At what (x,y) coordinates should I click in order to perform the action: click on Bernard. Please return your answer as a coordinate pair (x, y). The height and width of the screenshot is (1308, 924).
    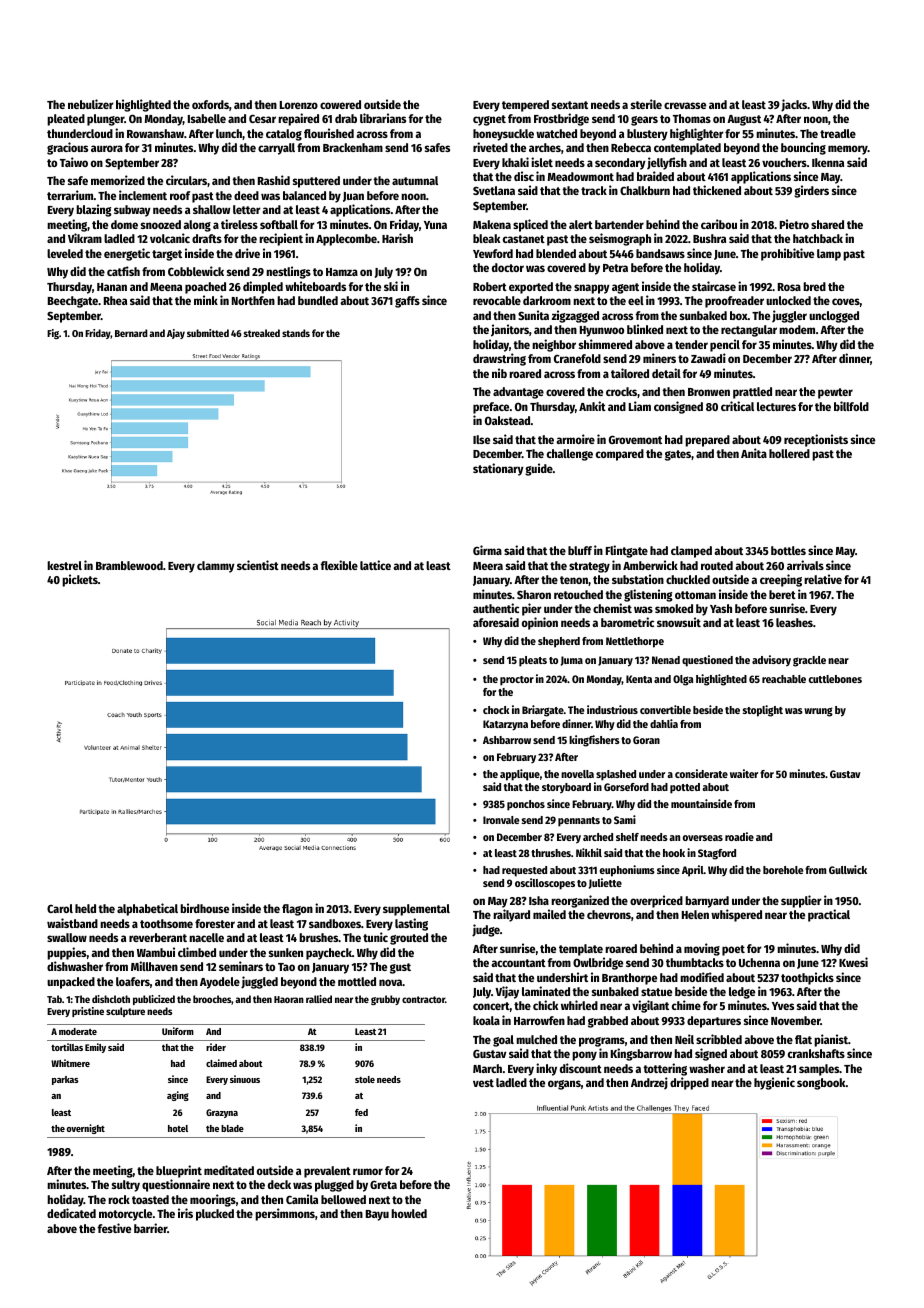
    Looking at the image, I should click on (131, 333).
